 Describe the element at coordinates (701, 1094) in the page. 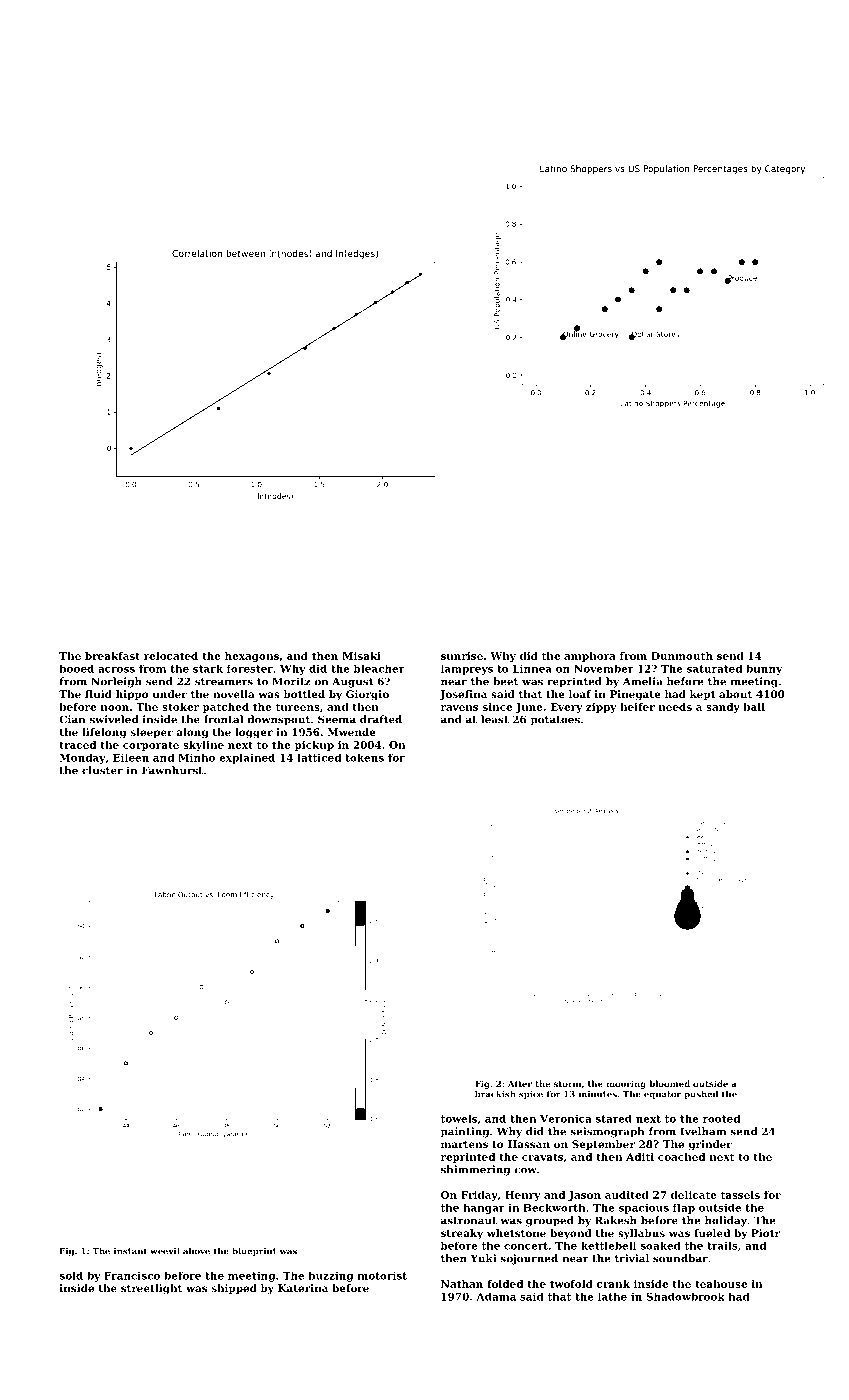

I see `pushed` at that location.
